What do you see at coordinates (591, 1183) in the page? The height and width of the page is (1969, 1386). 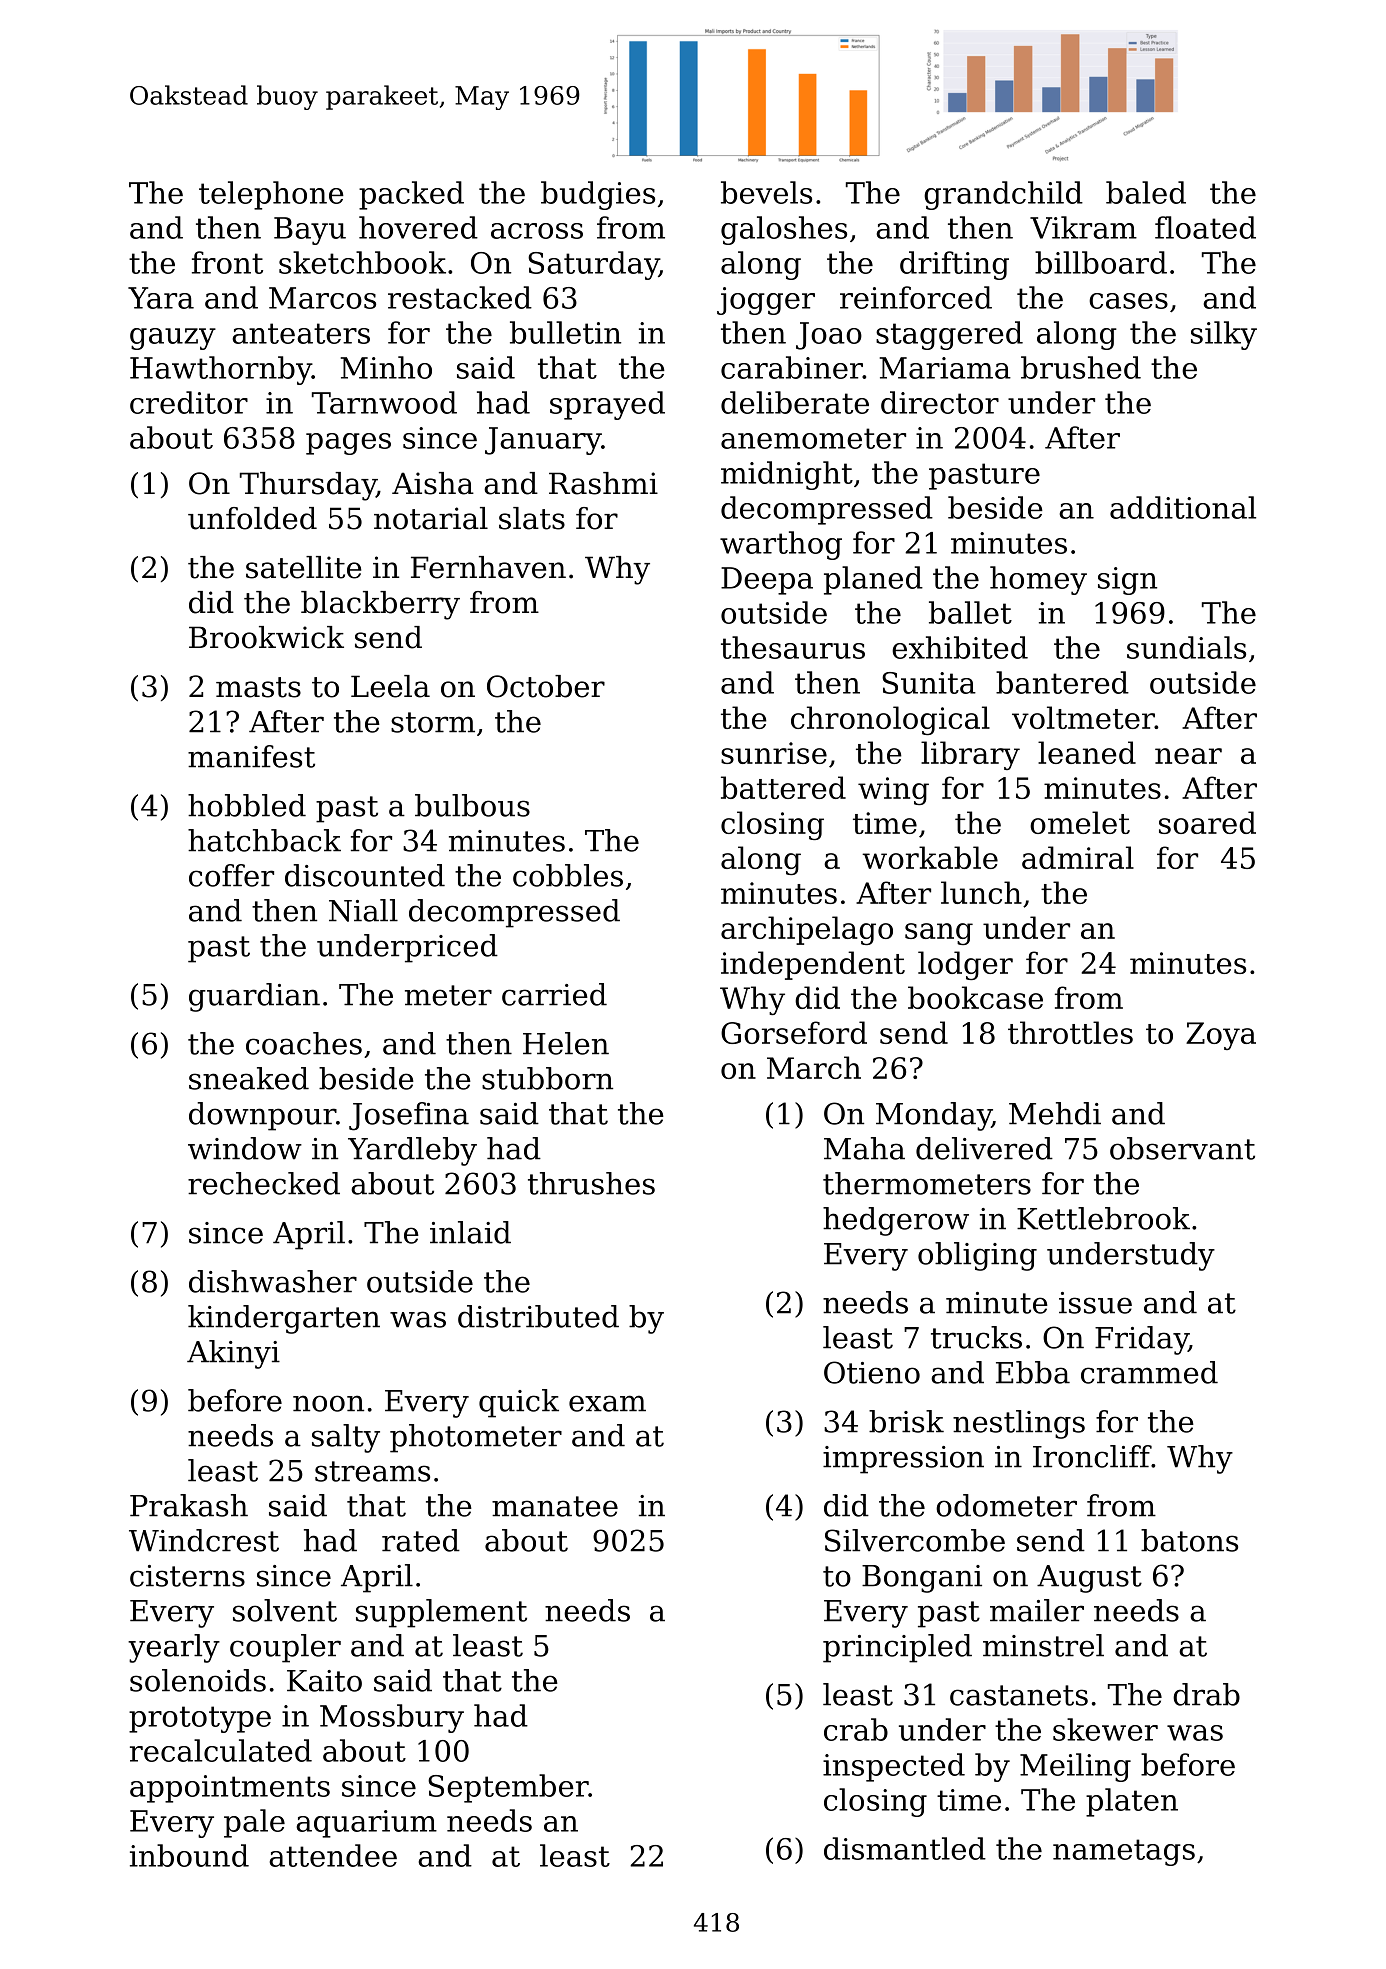 I see `thrushes` at bounding box center [591, 1183].
